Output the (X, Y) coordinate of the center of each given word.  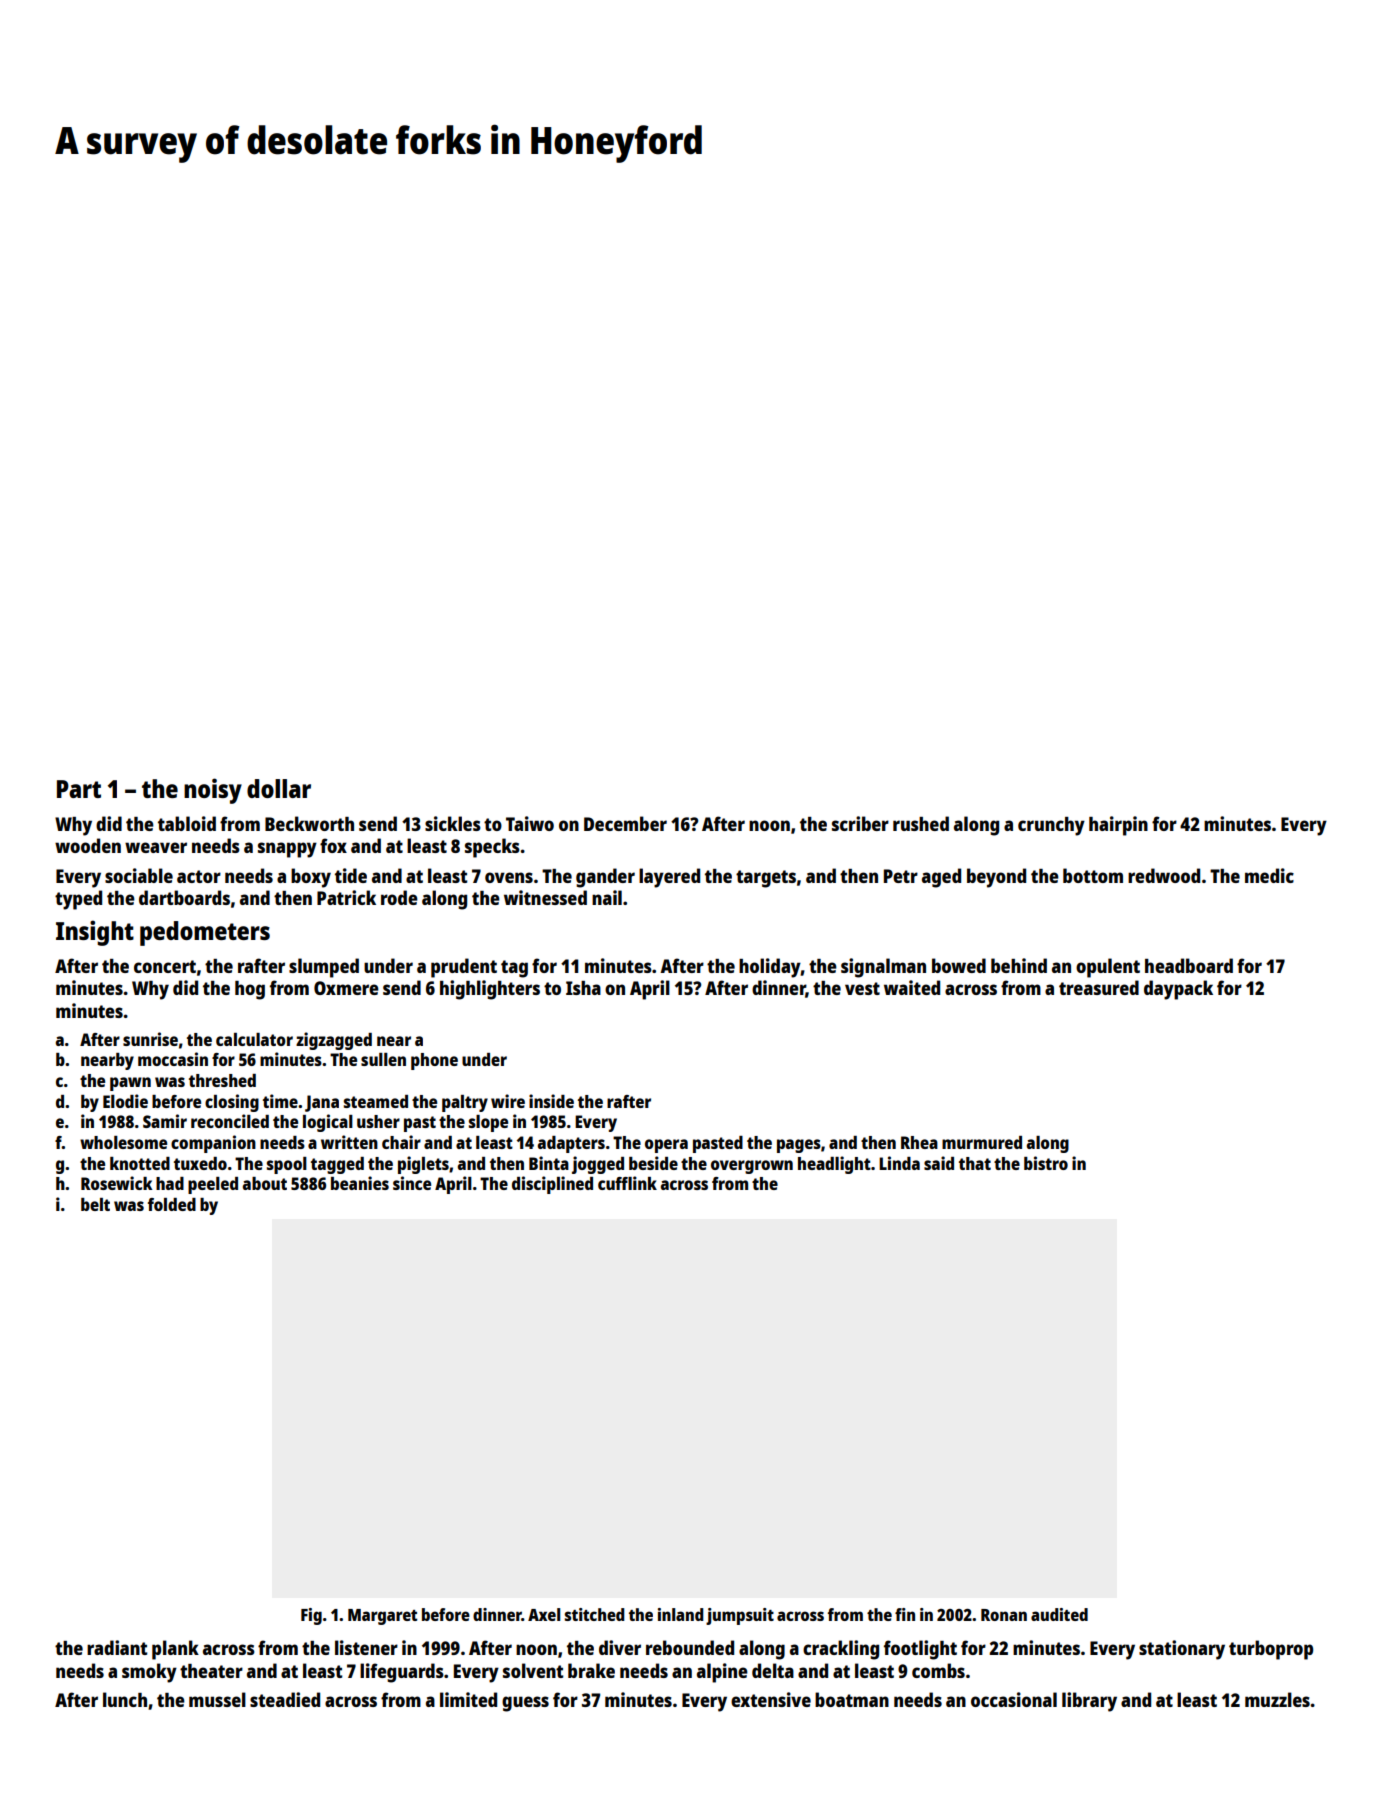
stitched (595, 1614)
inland (681, 1614)
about (265, 1183)
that (975, 1163)
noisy (213, 791)
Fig (311, 1616)
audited (1059, 1614)
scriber (860, 823)
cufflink (627, 1183)
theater (211, 1671)
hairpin (1118, 826)
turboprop (1271, 1650)
